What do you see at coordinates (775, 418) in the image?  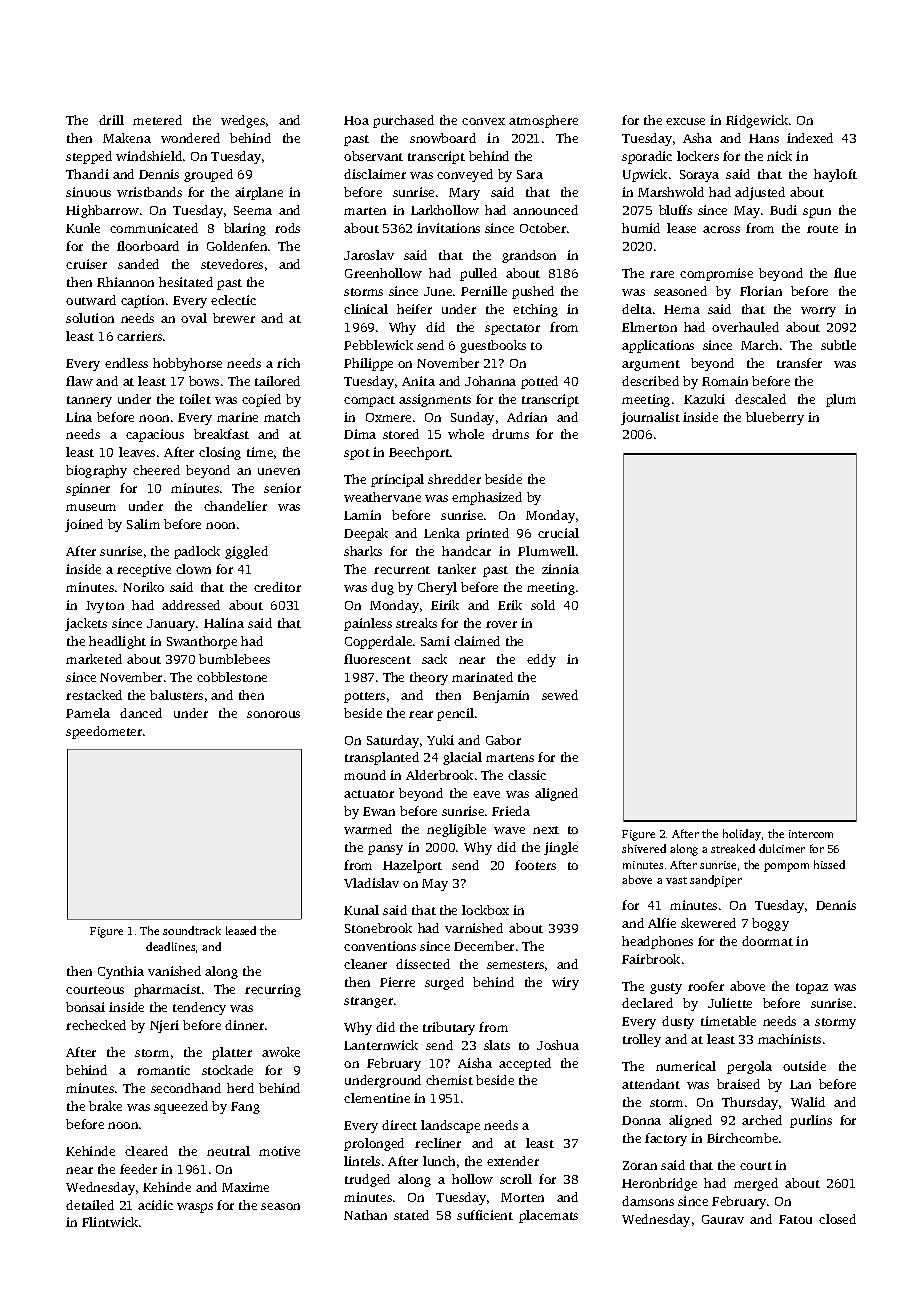 I see `blueberry` at bounding box center [775, 418].
